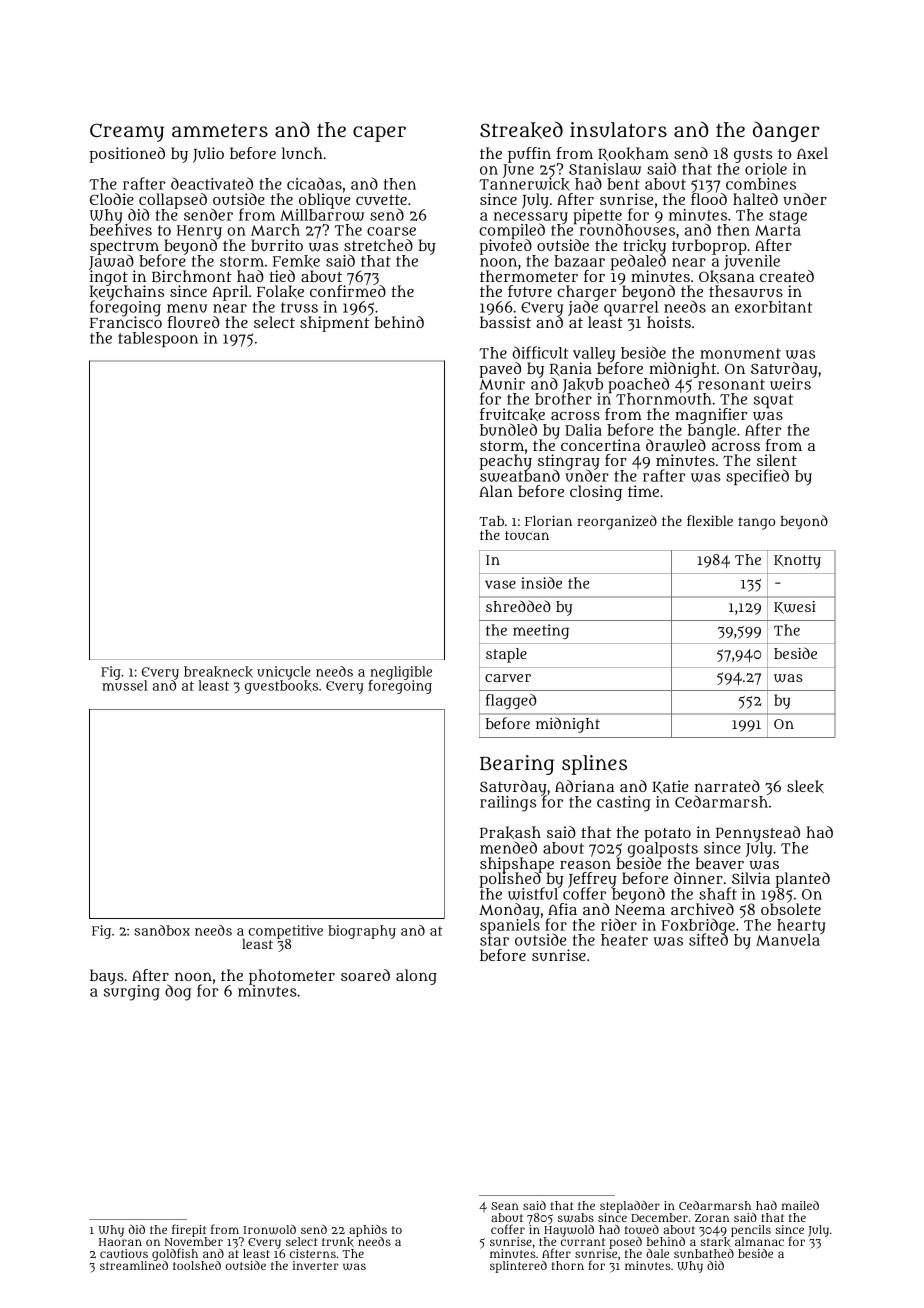  I want to click on coarse, so click(391, 231).
